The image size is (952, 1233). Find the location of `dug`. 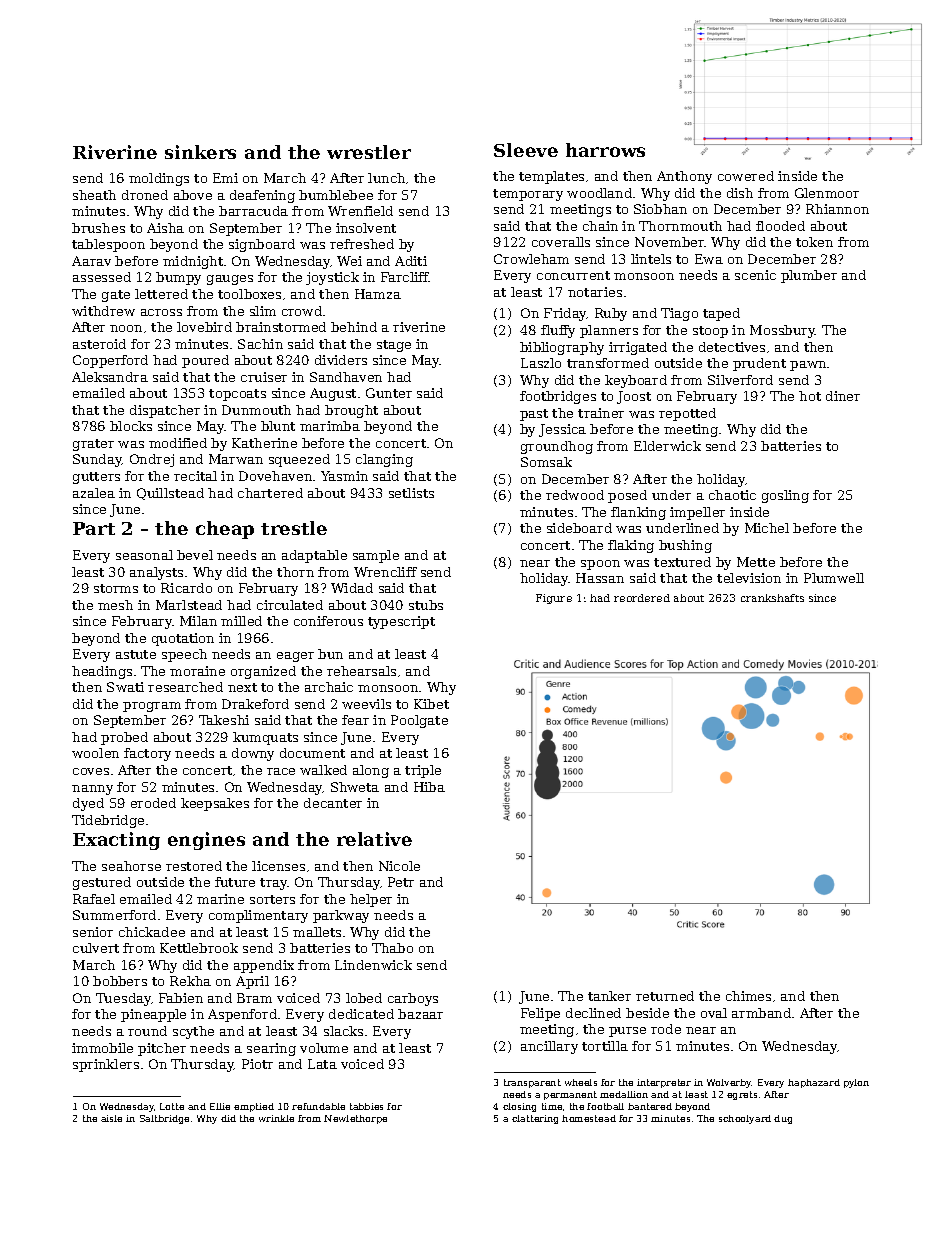

dug is located at coordinates (783, 1119).
